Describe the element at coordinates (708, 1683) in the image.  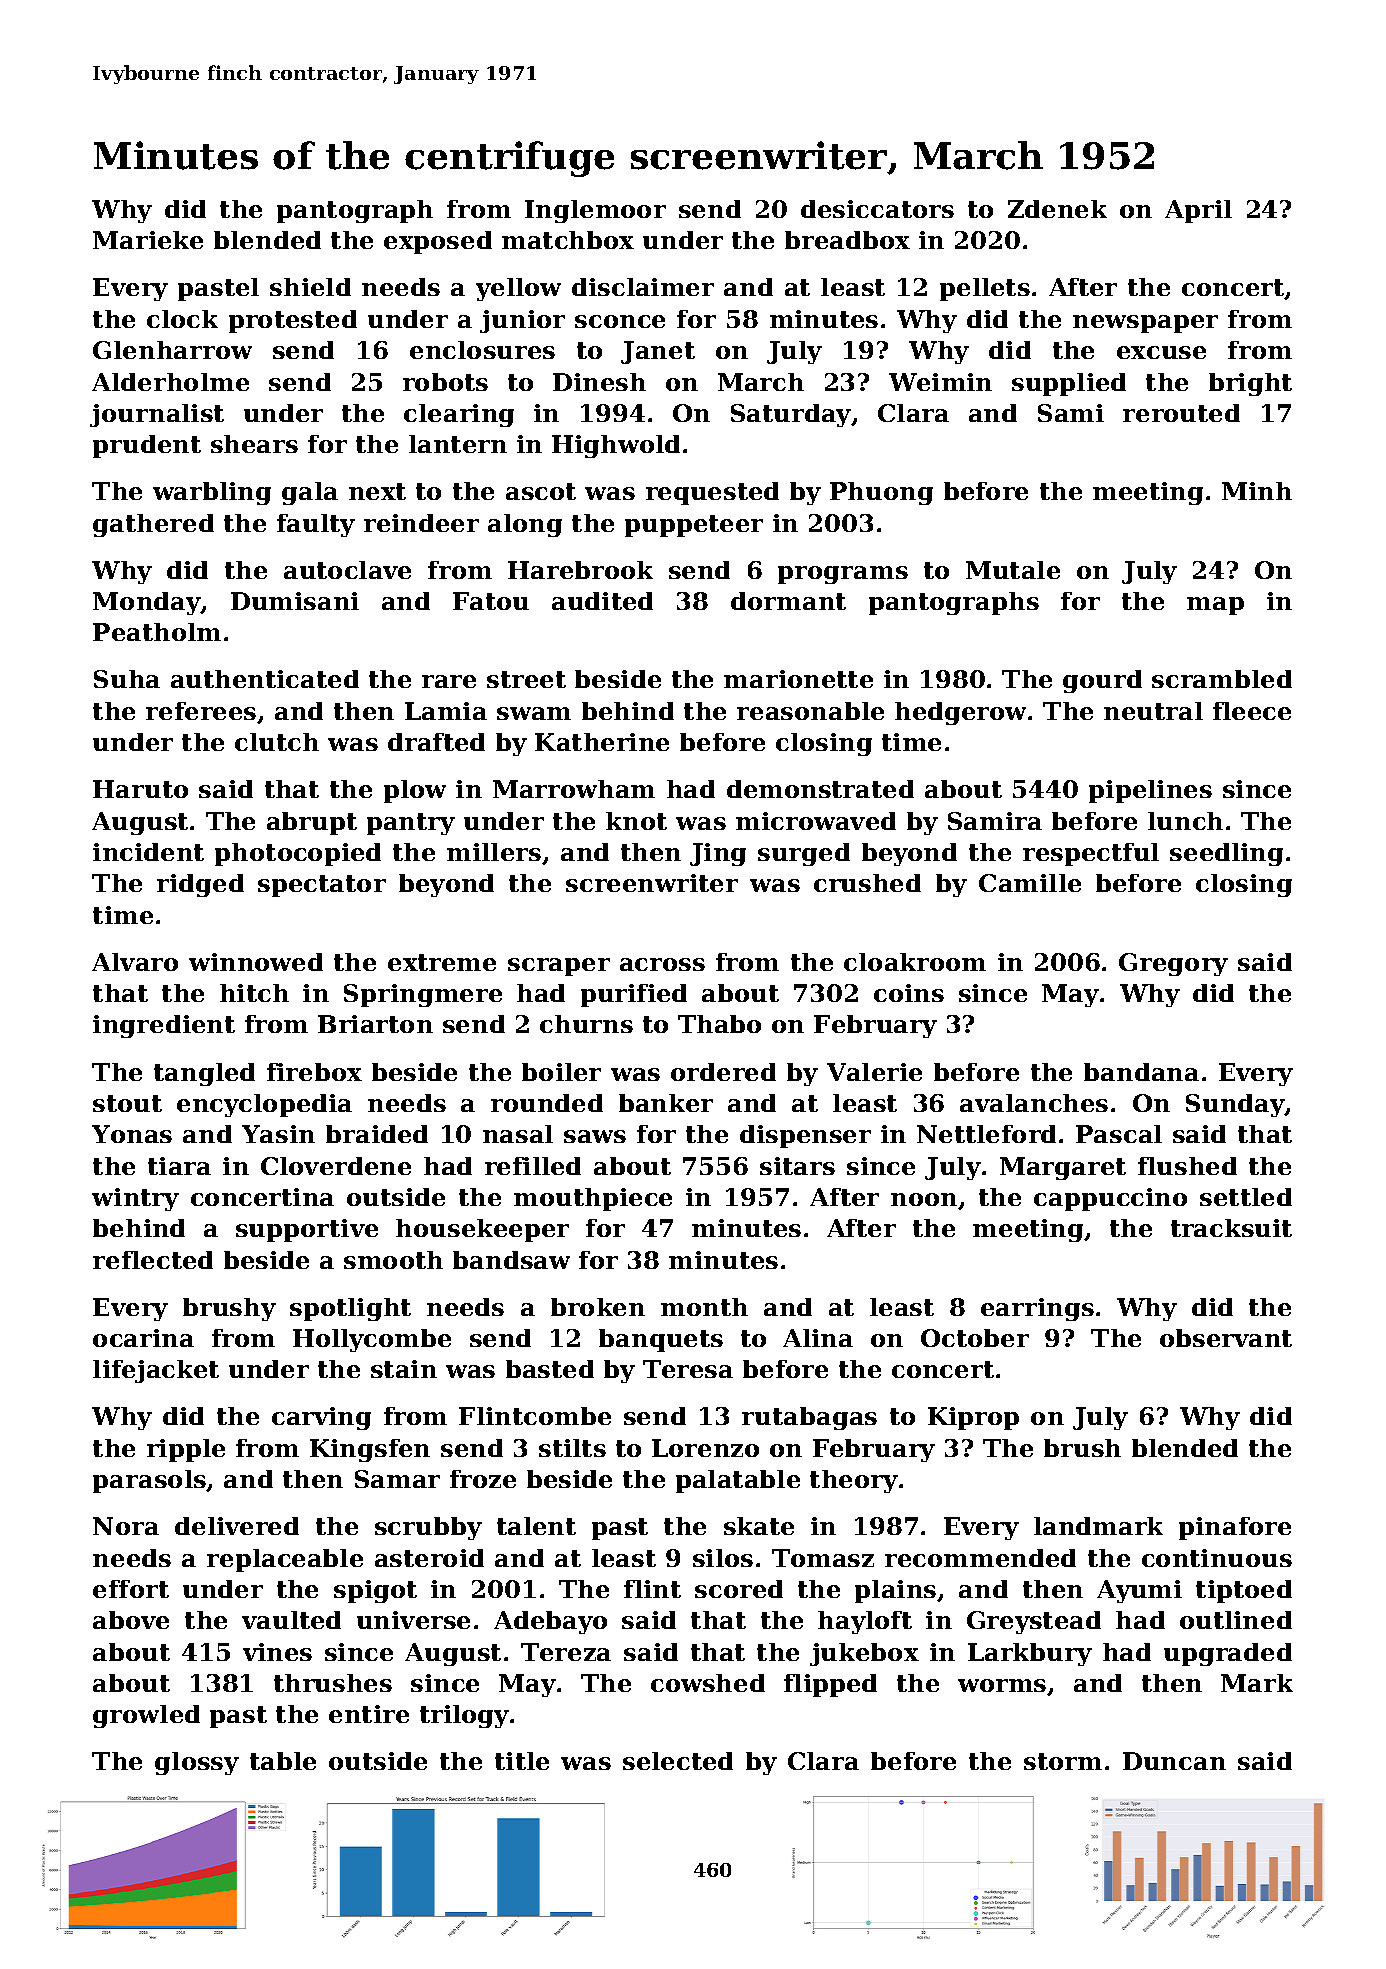
I see `cowshed` at that location.
